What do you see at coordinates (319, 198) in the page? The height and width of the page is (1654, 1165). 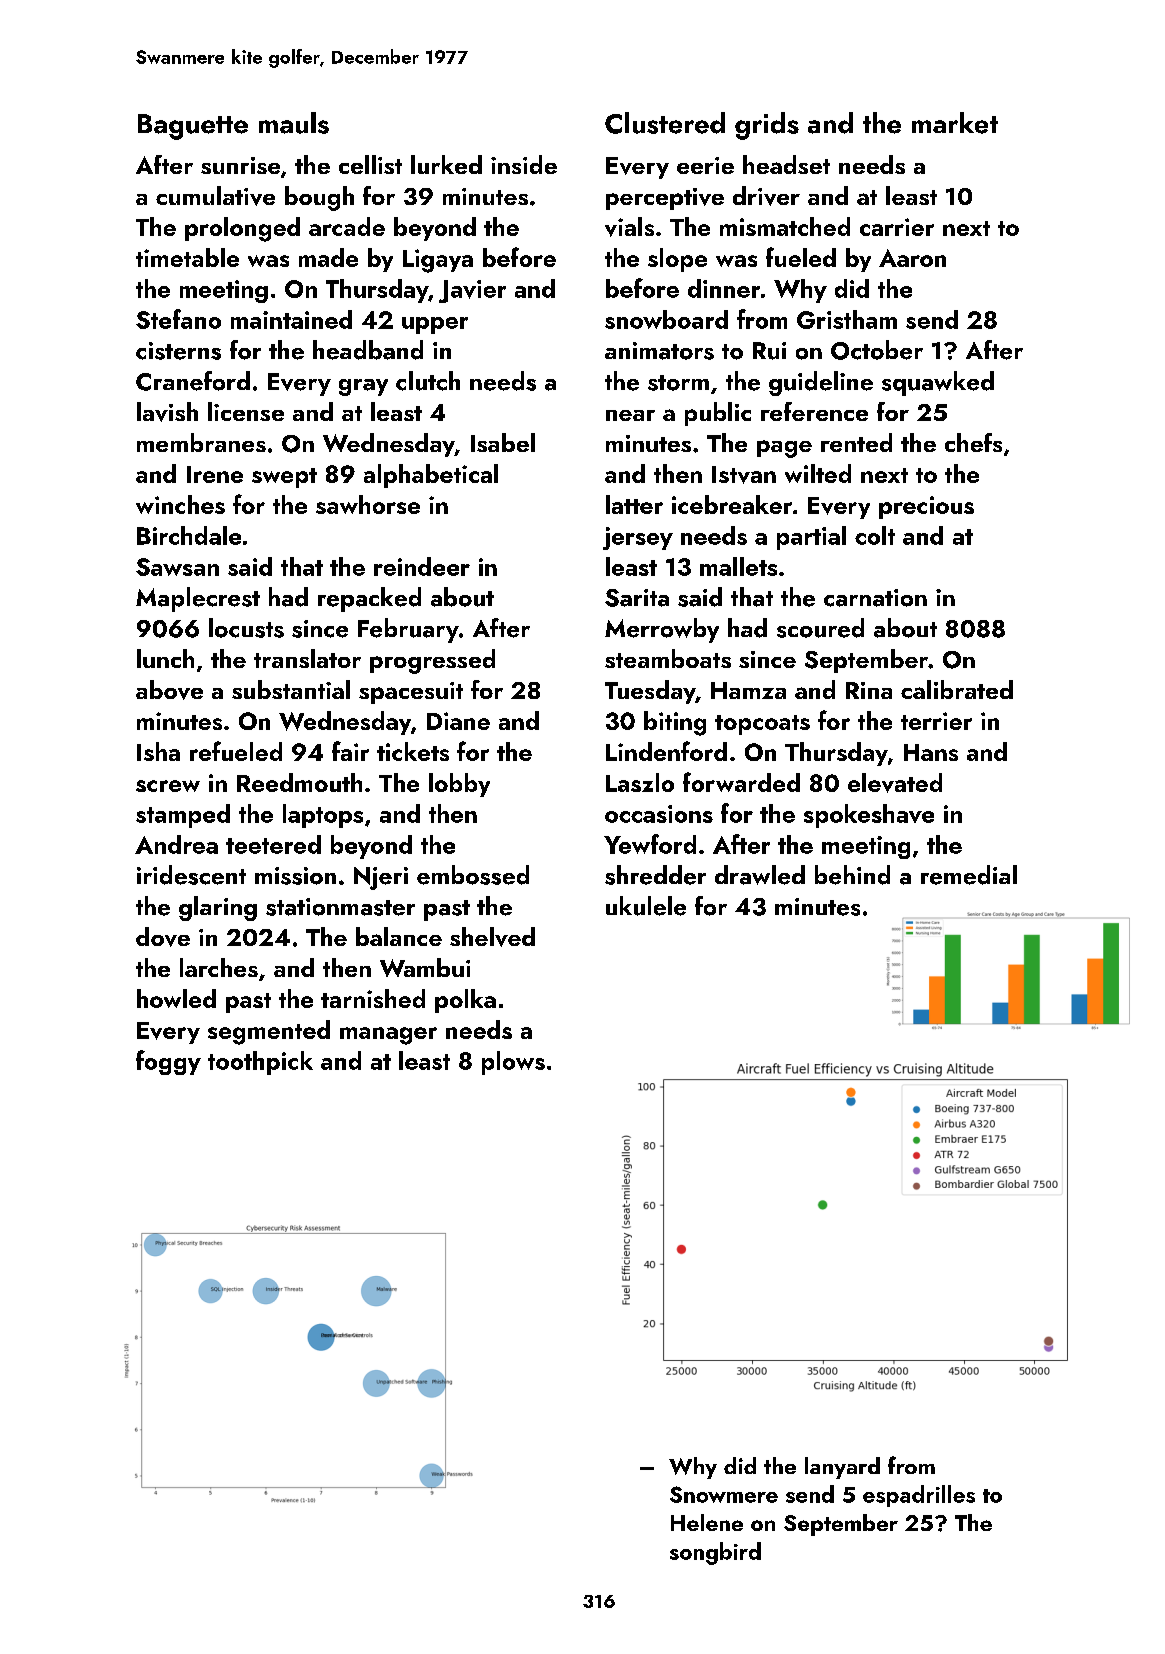 I see `bough` at bounding box center [319, 198].
